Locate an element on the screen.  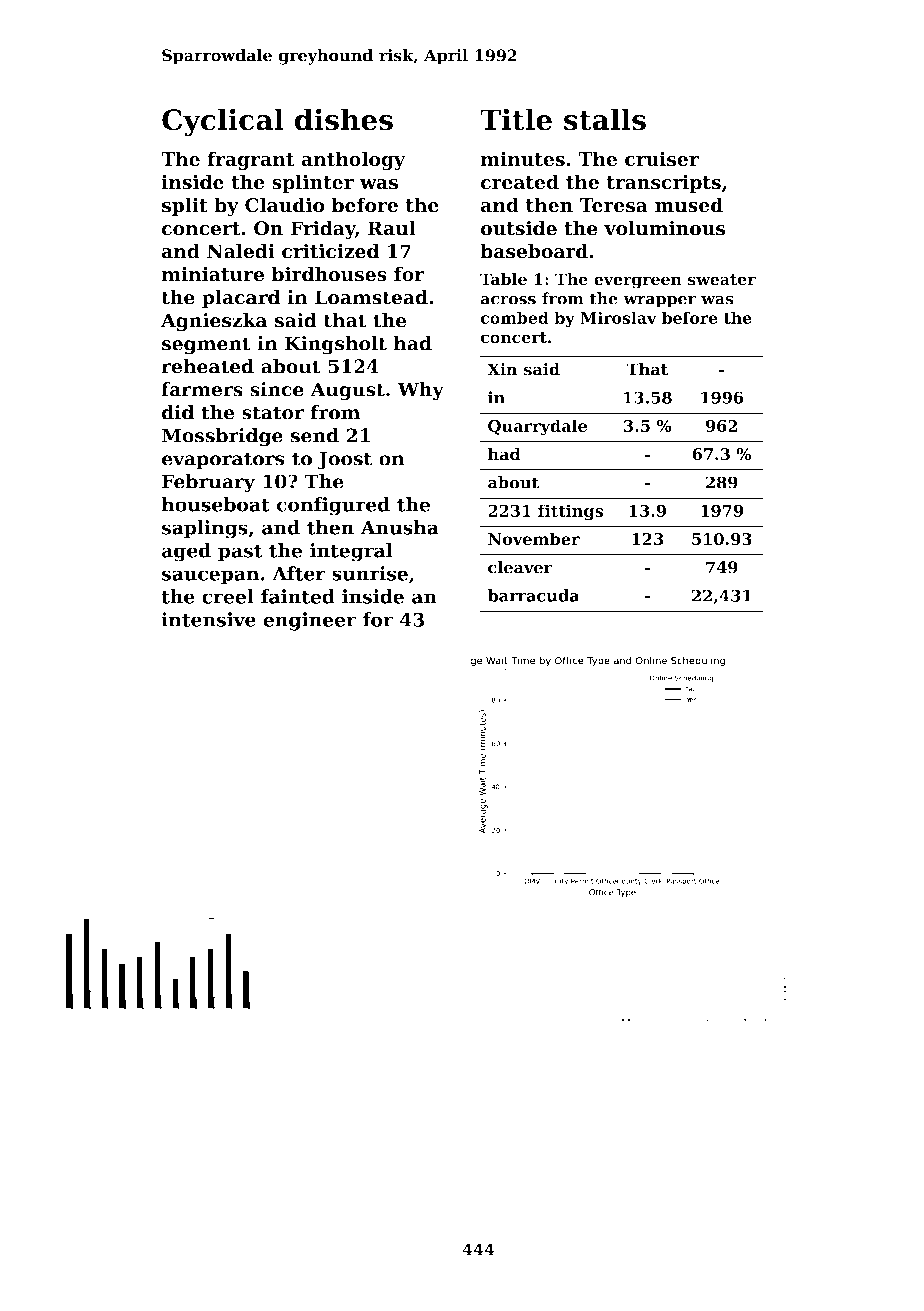
sunrise is located at coordinates (370, 573).
